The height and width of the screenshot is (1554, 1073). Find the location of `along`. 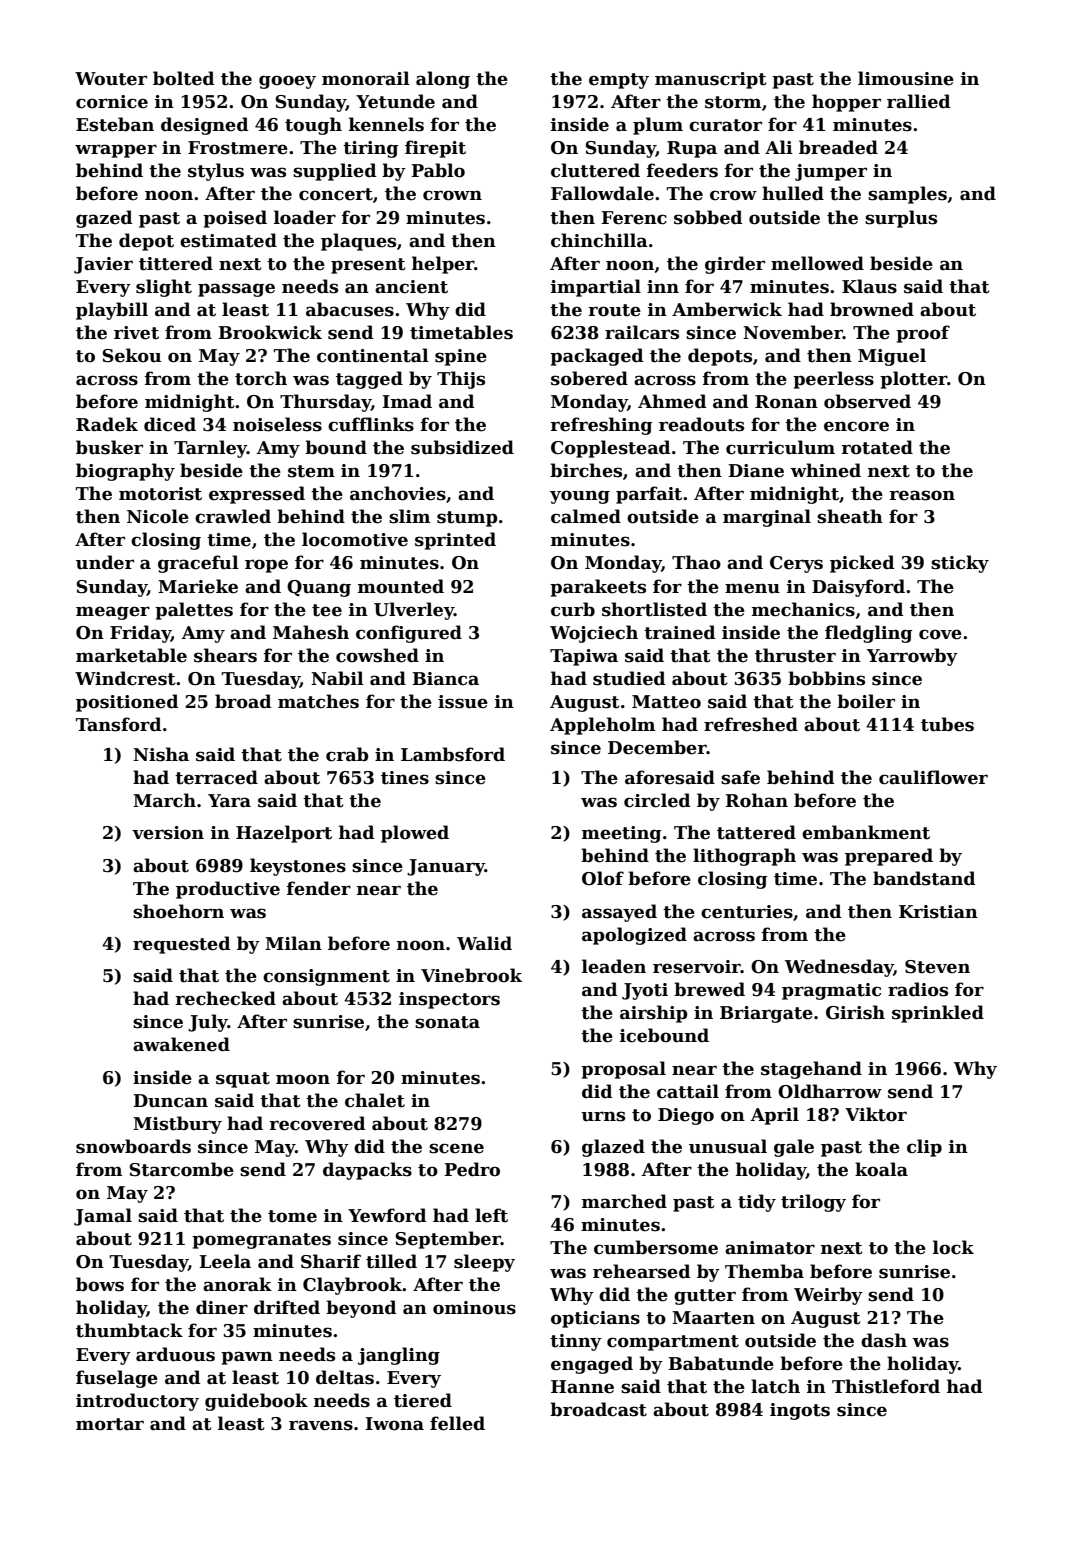

along is located at coordinates (443, 80).
